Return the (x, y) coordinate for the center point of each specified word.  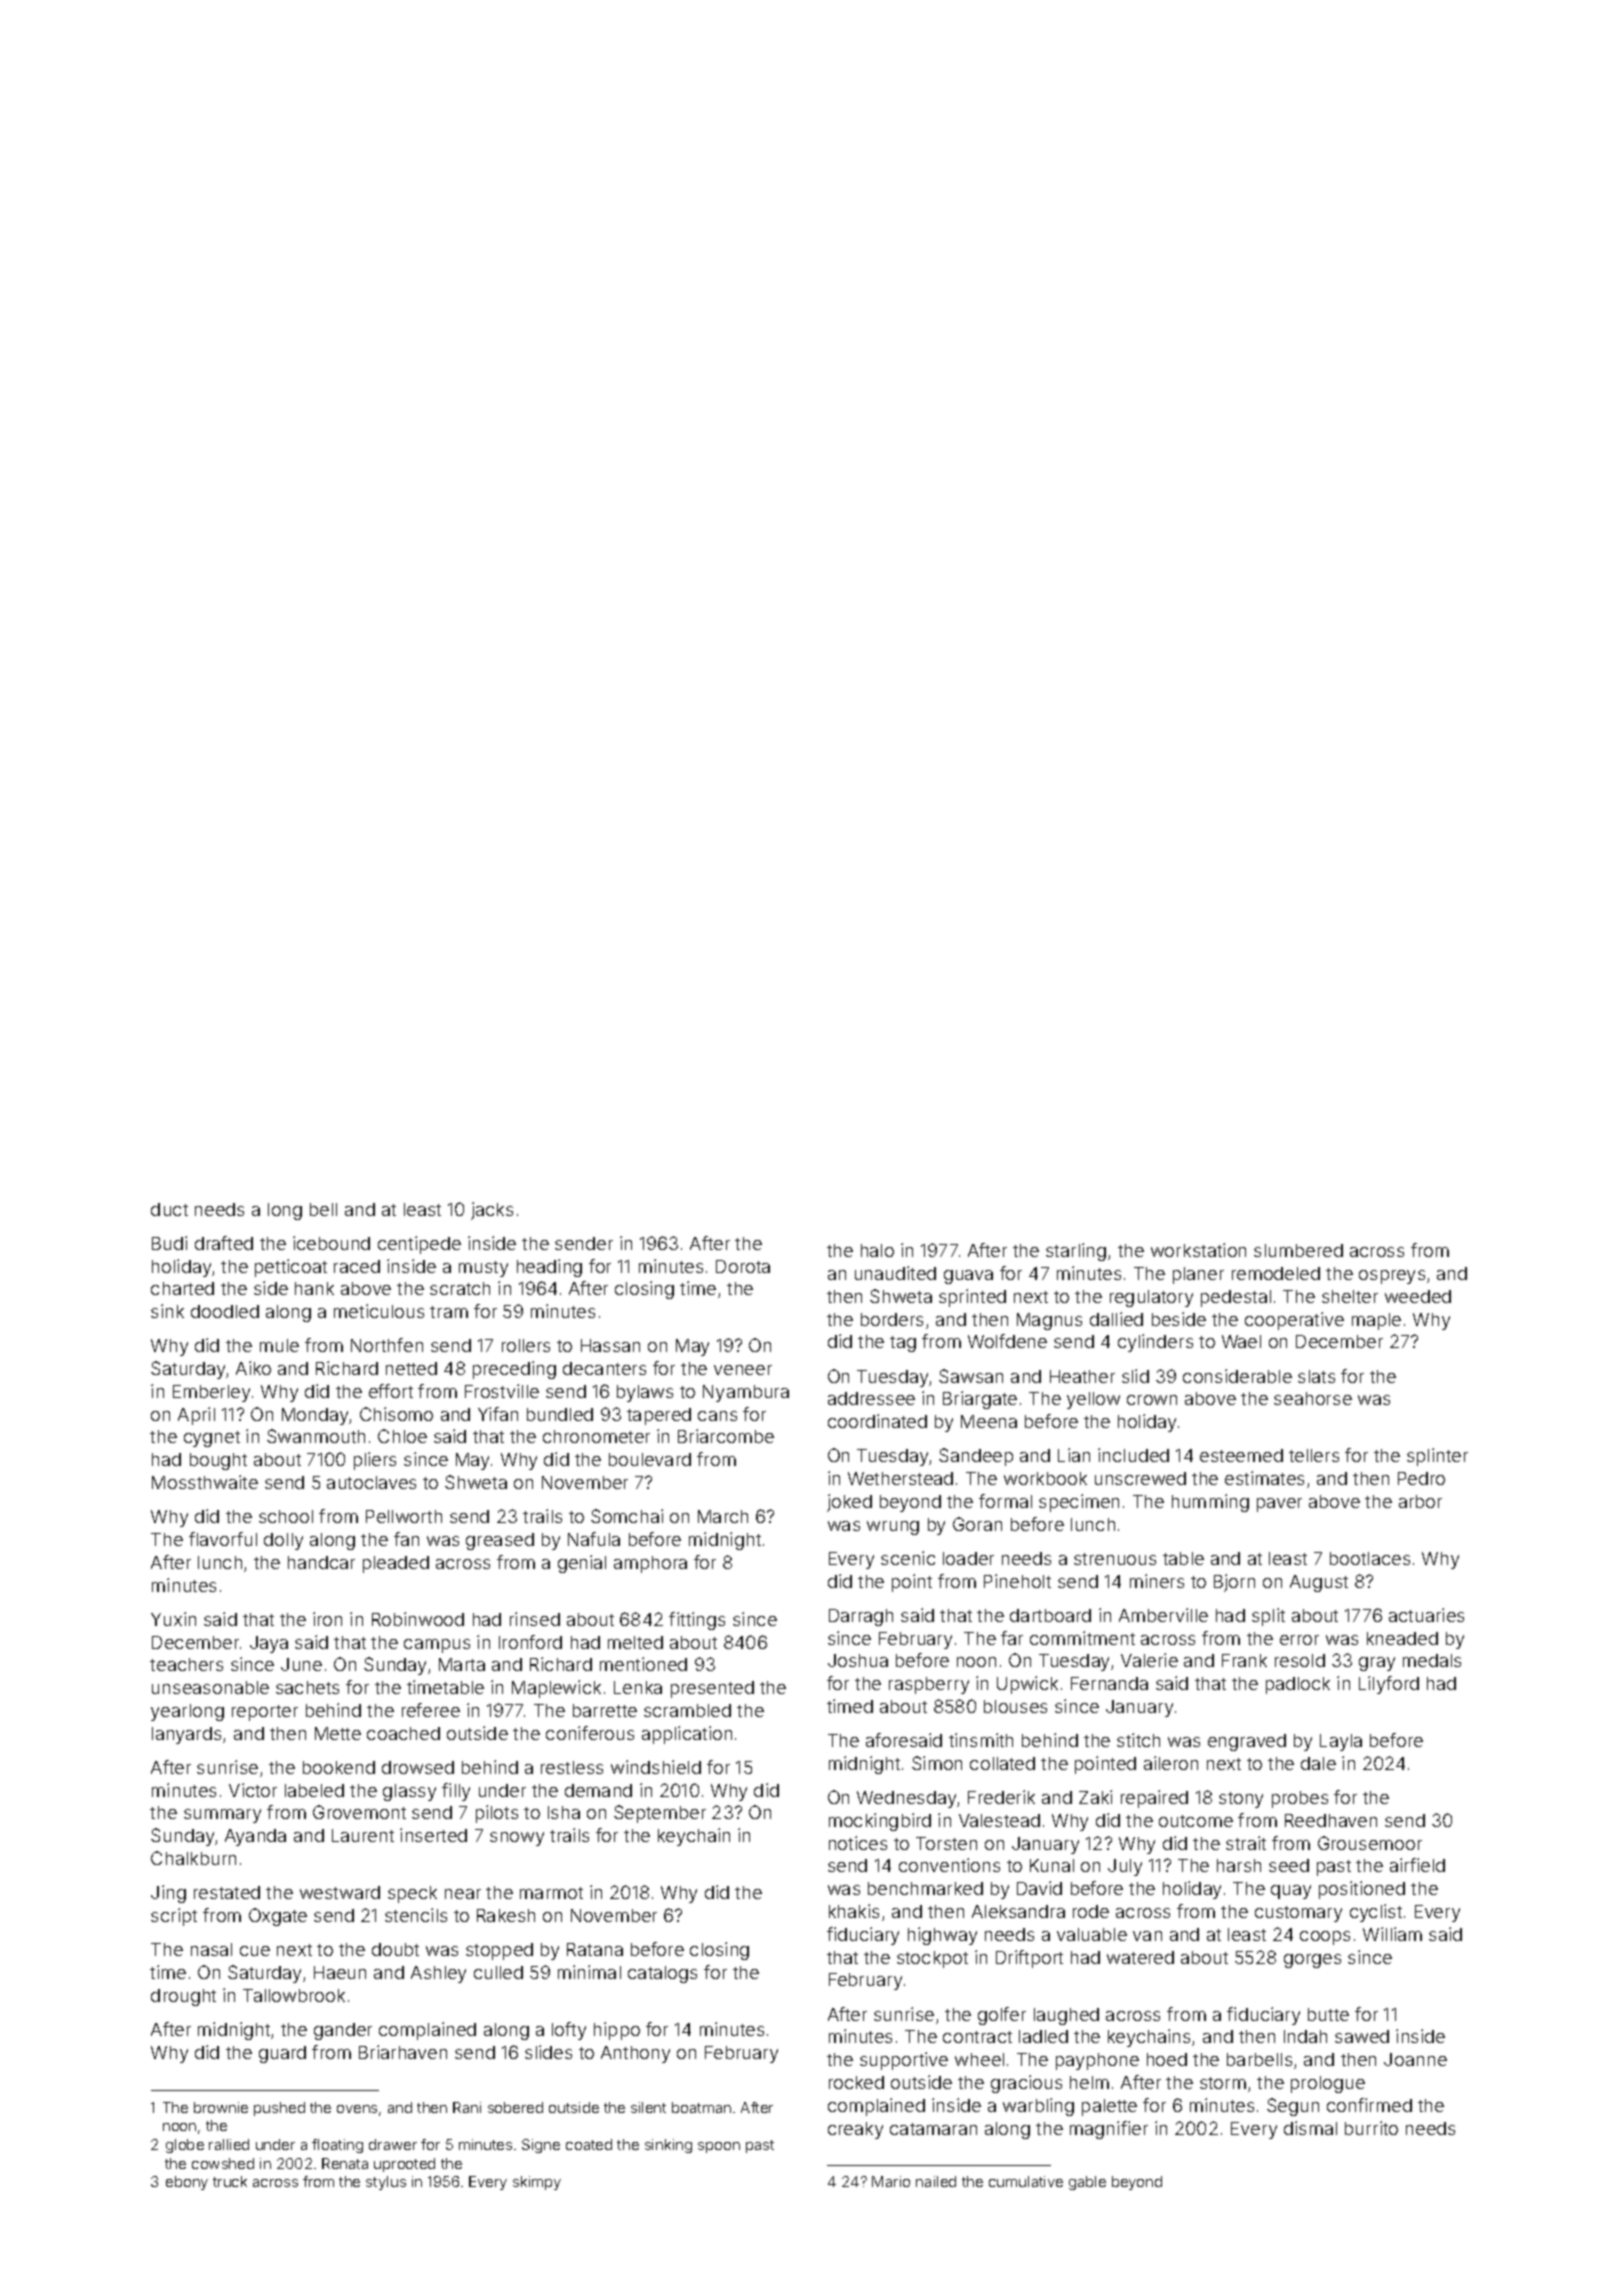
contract (977, 2037)
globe (185, 2146)
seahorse (1313, 1398)
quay (1291, 1892)
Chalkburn (193, 1858)
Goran (977, 1524)
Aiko (253, 1368)
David (1039, 1888)
